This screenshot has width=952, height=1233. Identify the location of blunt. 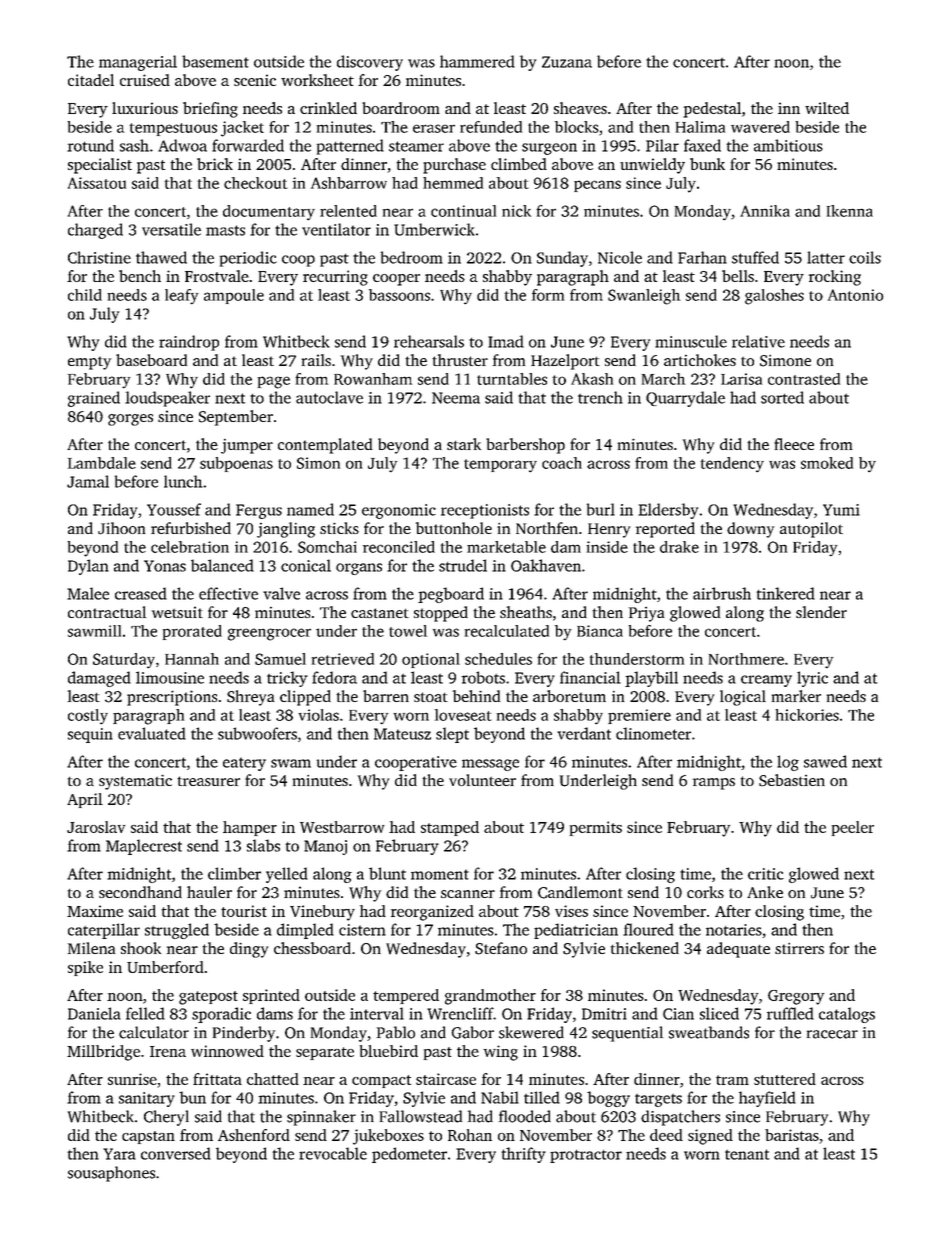
(387, 873).
